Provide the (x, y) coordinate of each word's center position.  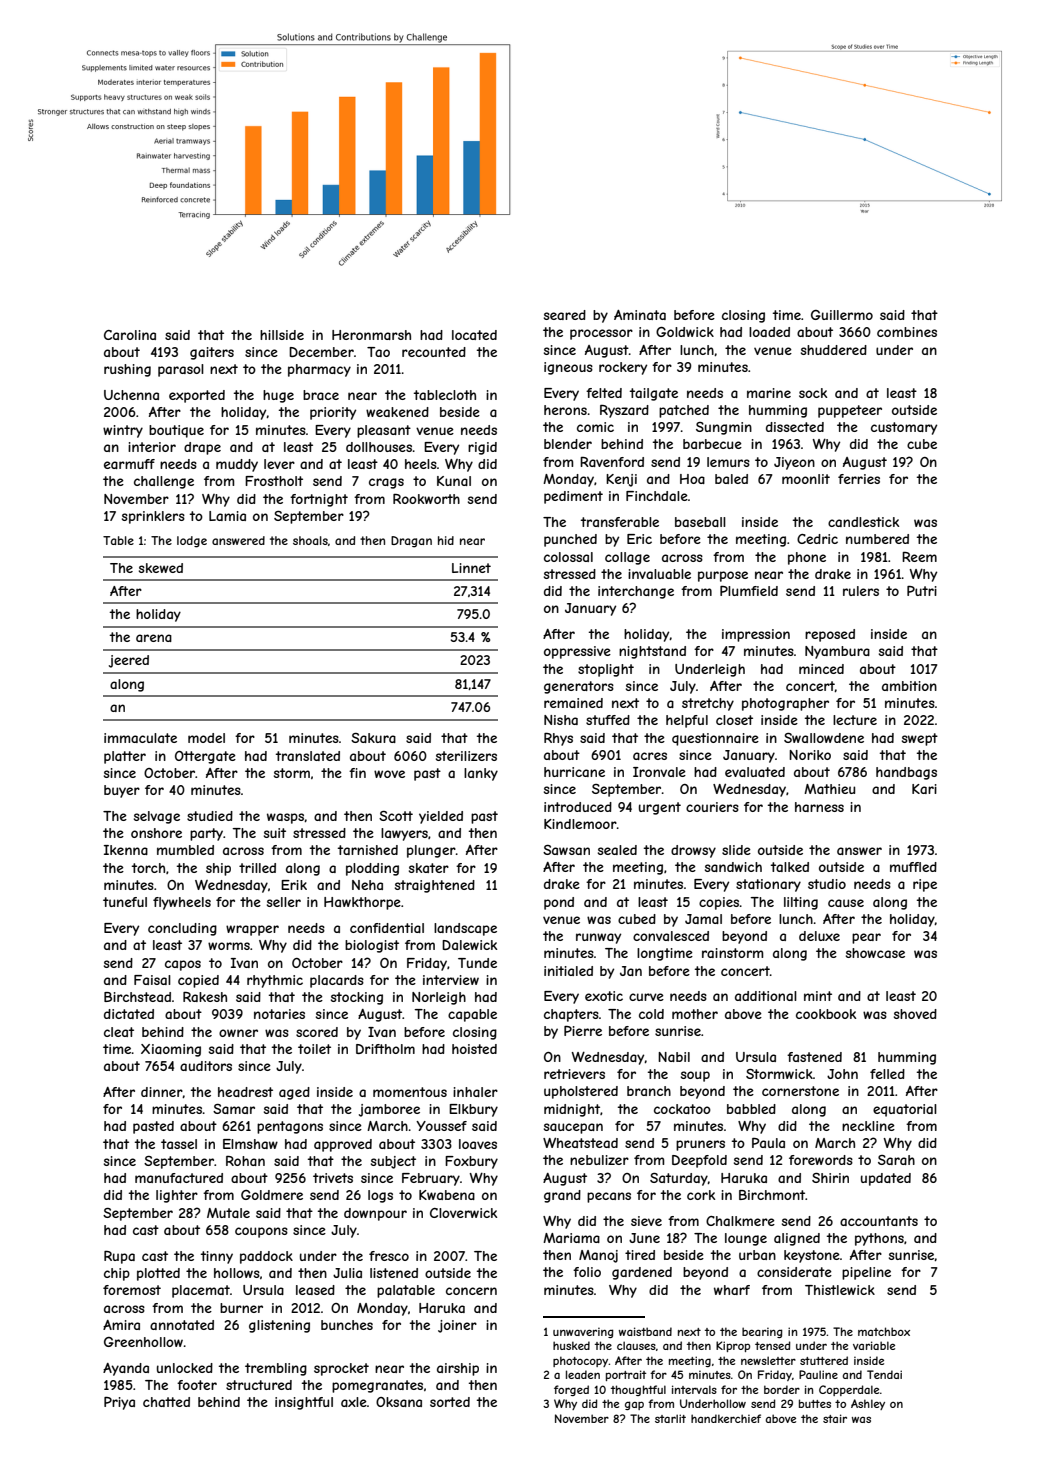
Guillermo (842, 315)
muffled (913, 867)
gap (634, 1405)
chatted (166, 1402)
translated (308, 756)
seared (565, 315)
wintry (123, 431)
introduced (578, 807)
